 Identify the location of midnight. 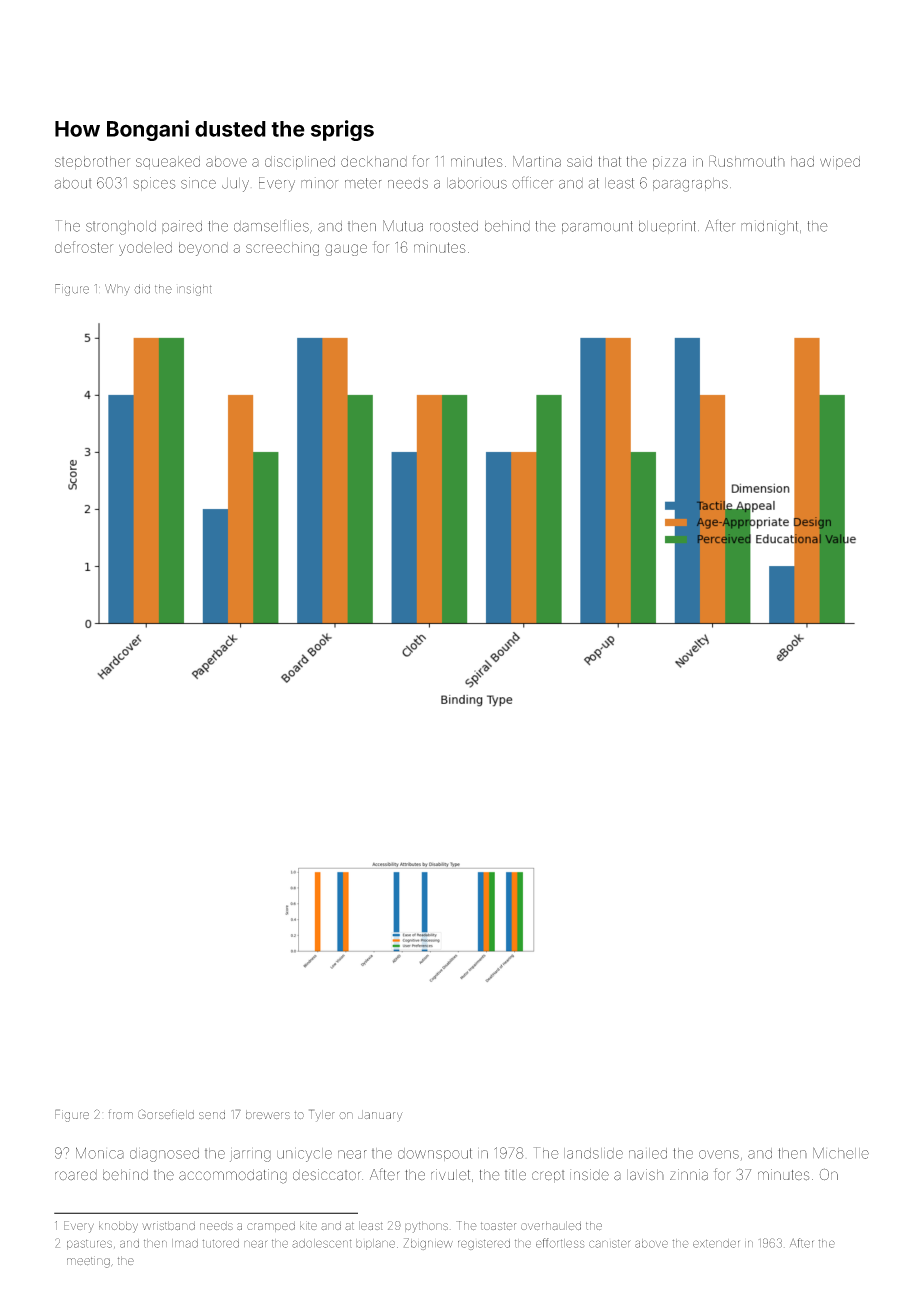
(769, 227).
